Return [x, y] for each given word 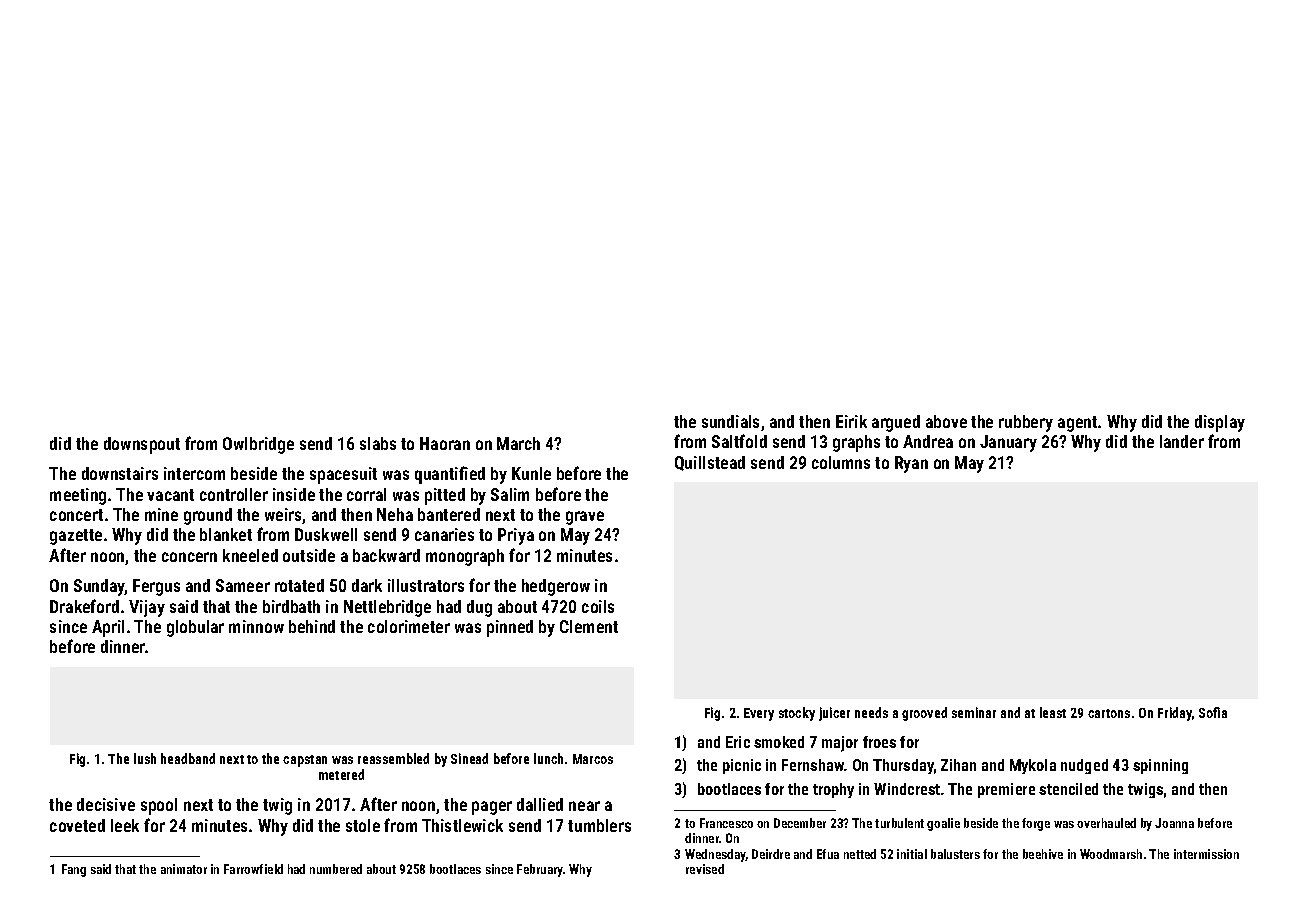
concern [189, 557]
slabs [378, 443]
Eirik [851, 421]
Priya [516, 536]
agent [1077, 424]
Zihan [958, 765]
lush [145, 758]
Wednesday [715, 855]
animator [184, 869]
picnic [742, 766]
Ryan [911, 464]
